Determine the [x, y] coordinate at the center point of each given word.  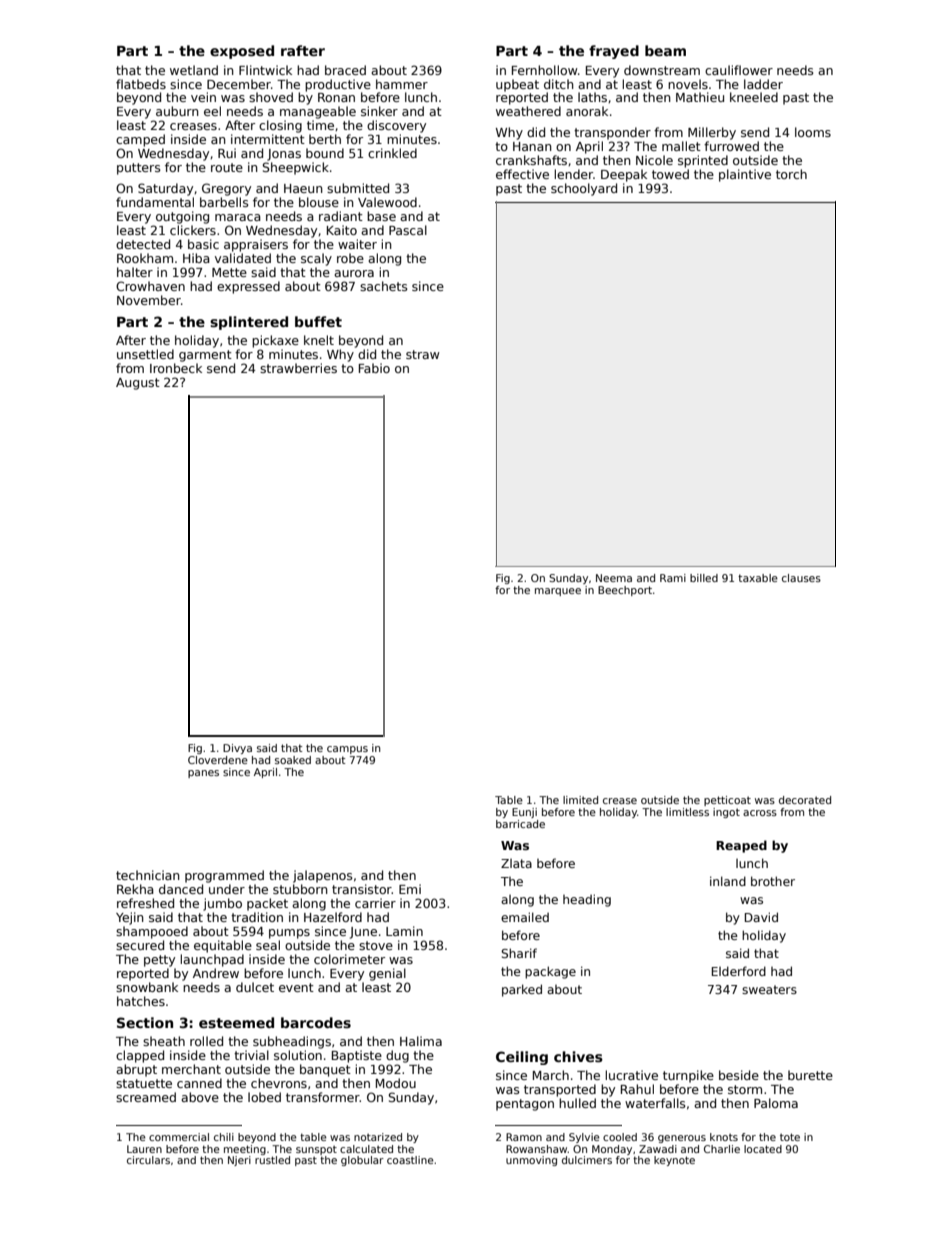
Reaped [741, 846]
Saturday [165, 189]
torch [791, 174]
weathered [528, 111]
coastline [410, 1160]
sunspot [316, 1150]
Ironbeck [176, 368]
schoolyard [584, 189]
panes [203, 774]
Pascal [408, 230]
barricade [520, 824]
